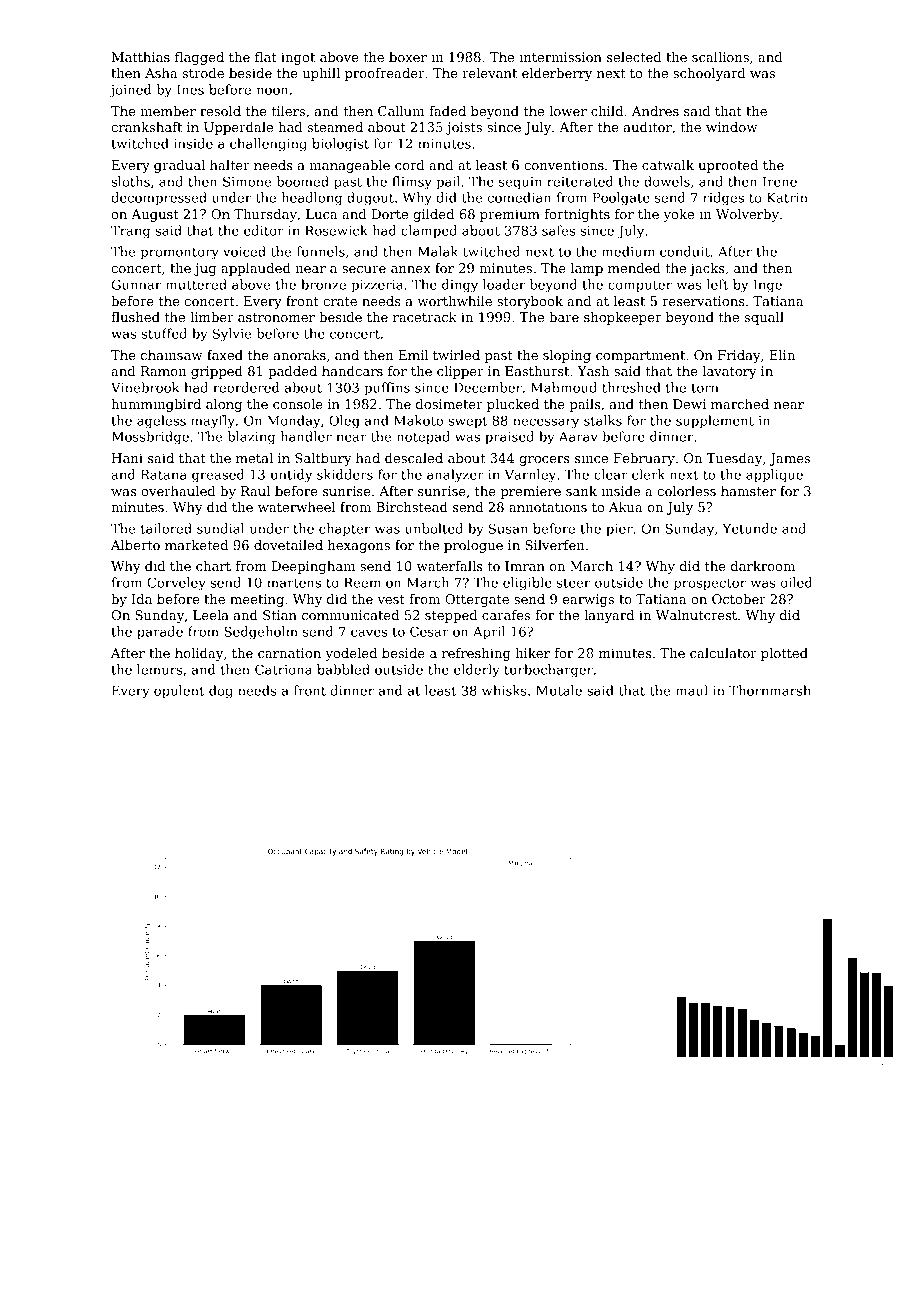 The image size is (924, 1308). What do you see at coordinates (715, 421) in the screenshot?
I see `supplement` at bounding box center [715, 421].
